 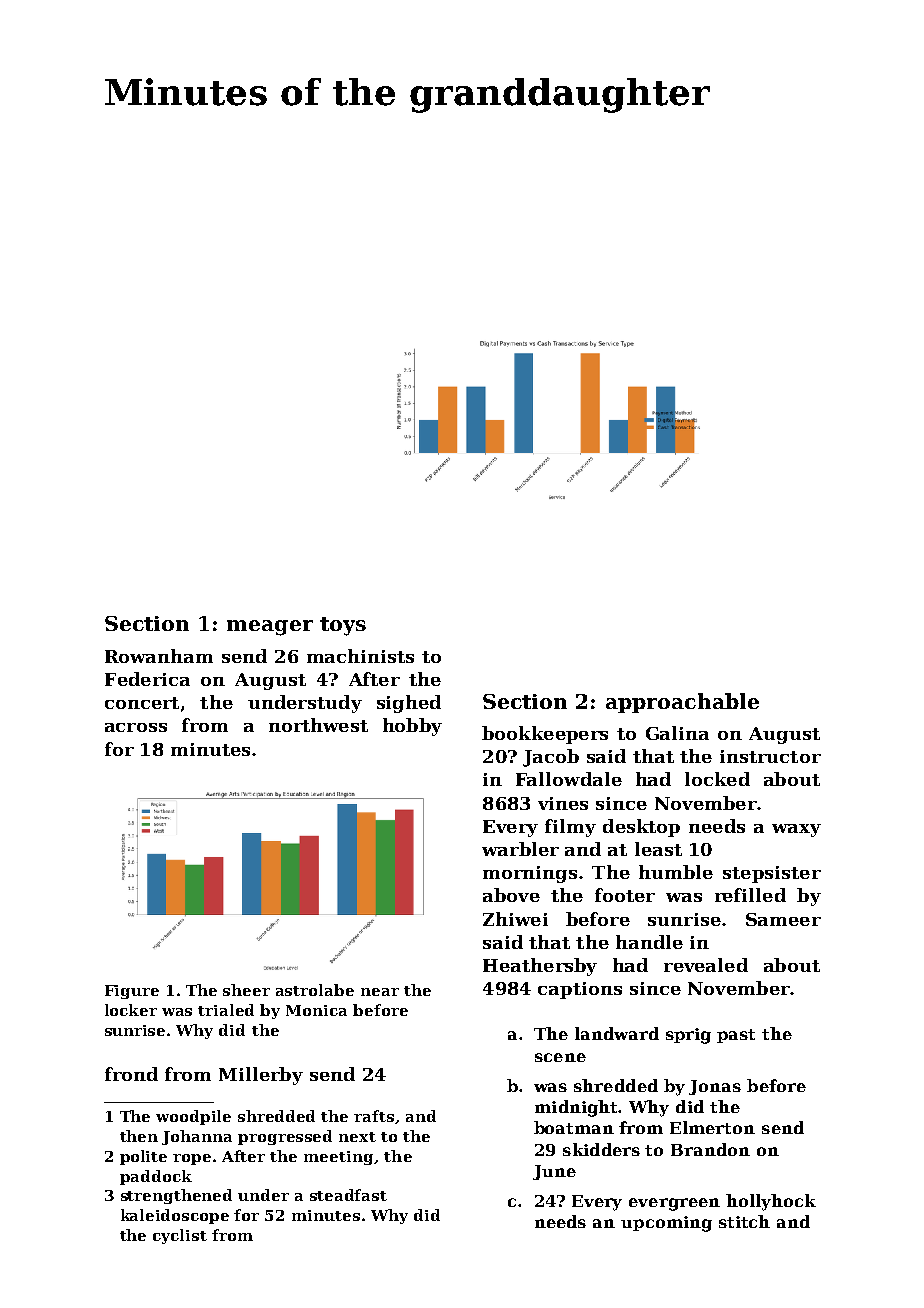 What do you see at coordinates (343, 626) in the image?
I see `toys` at bounding box center [343, 626].
